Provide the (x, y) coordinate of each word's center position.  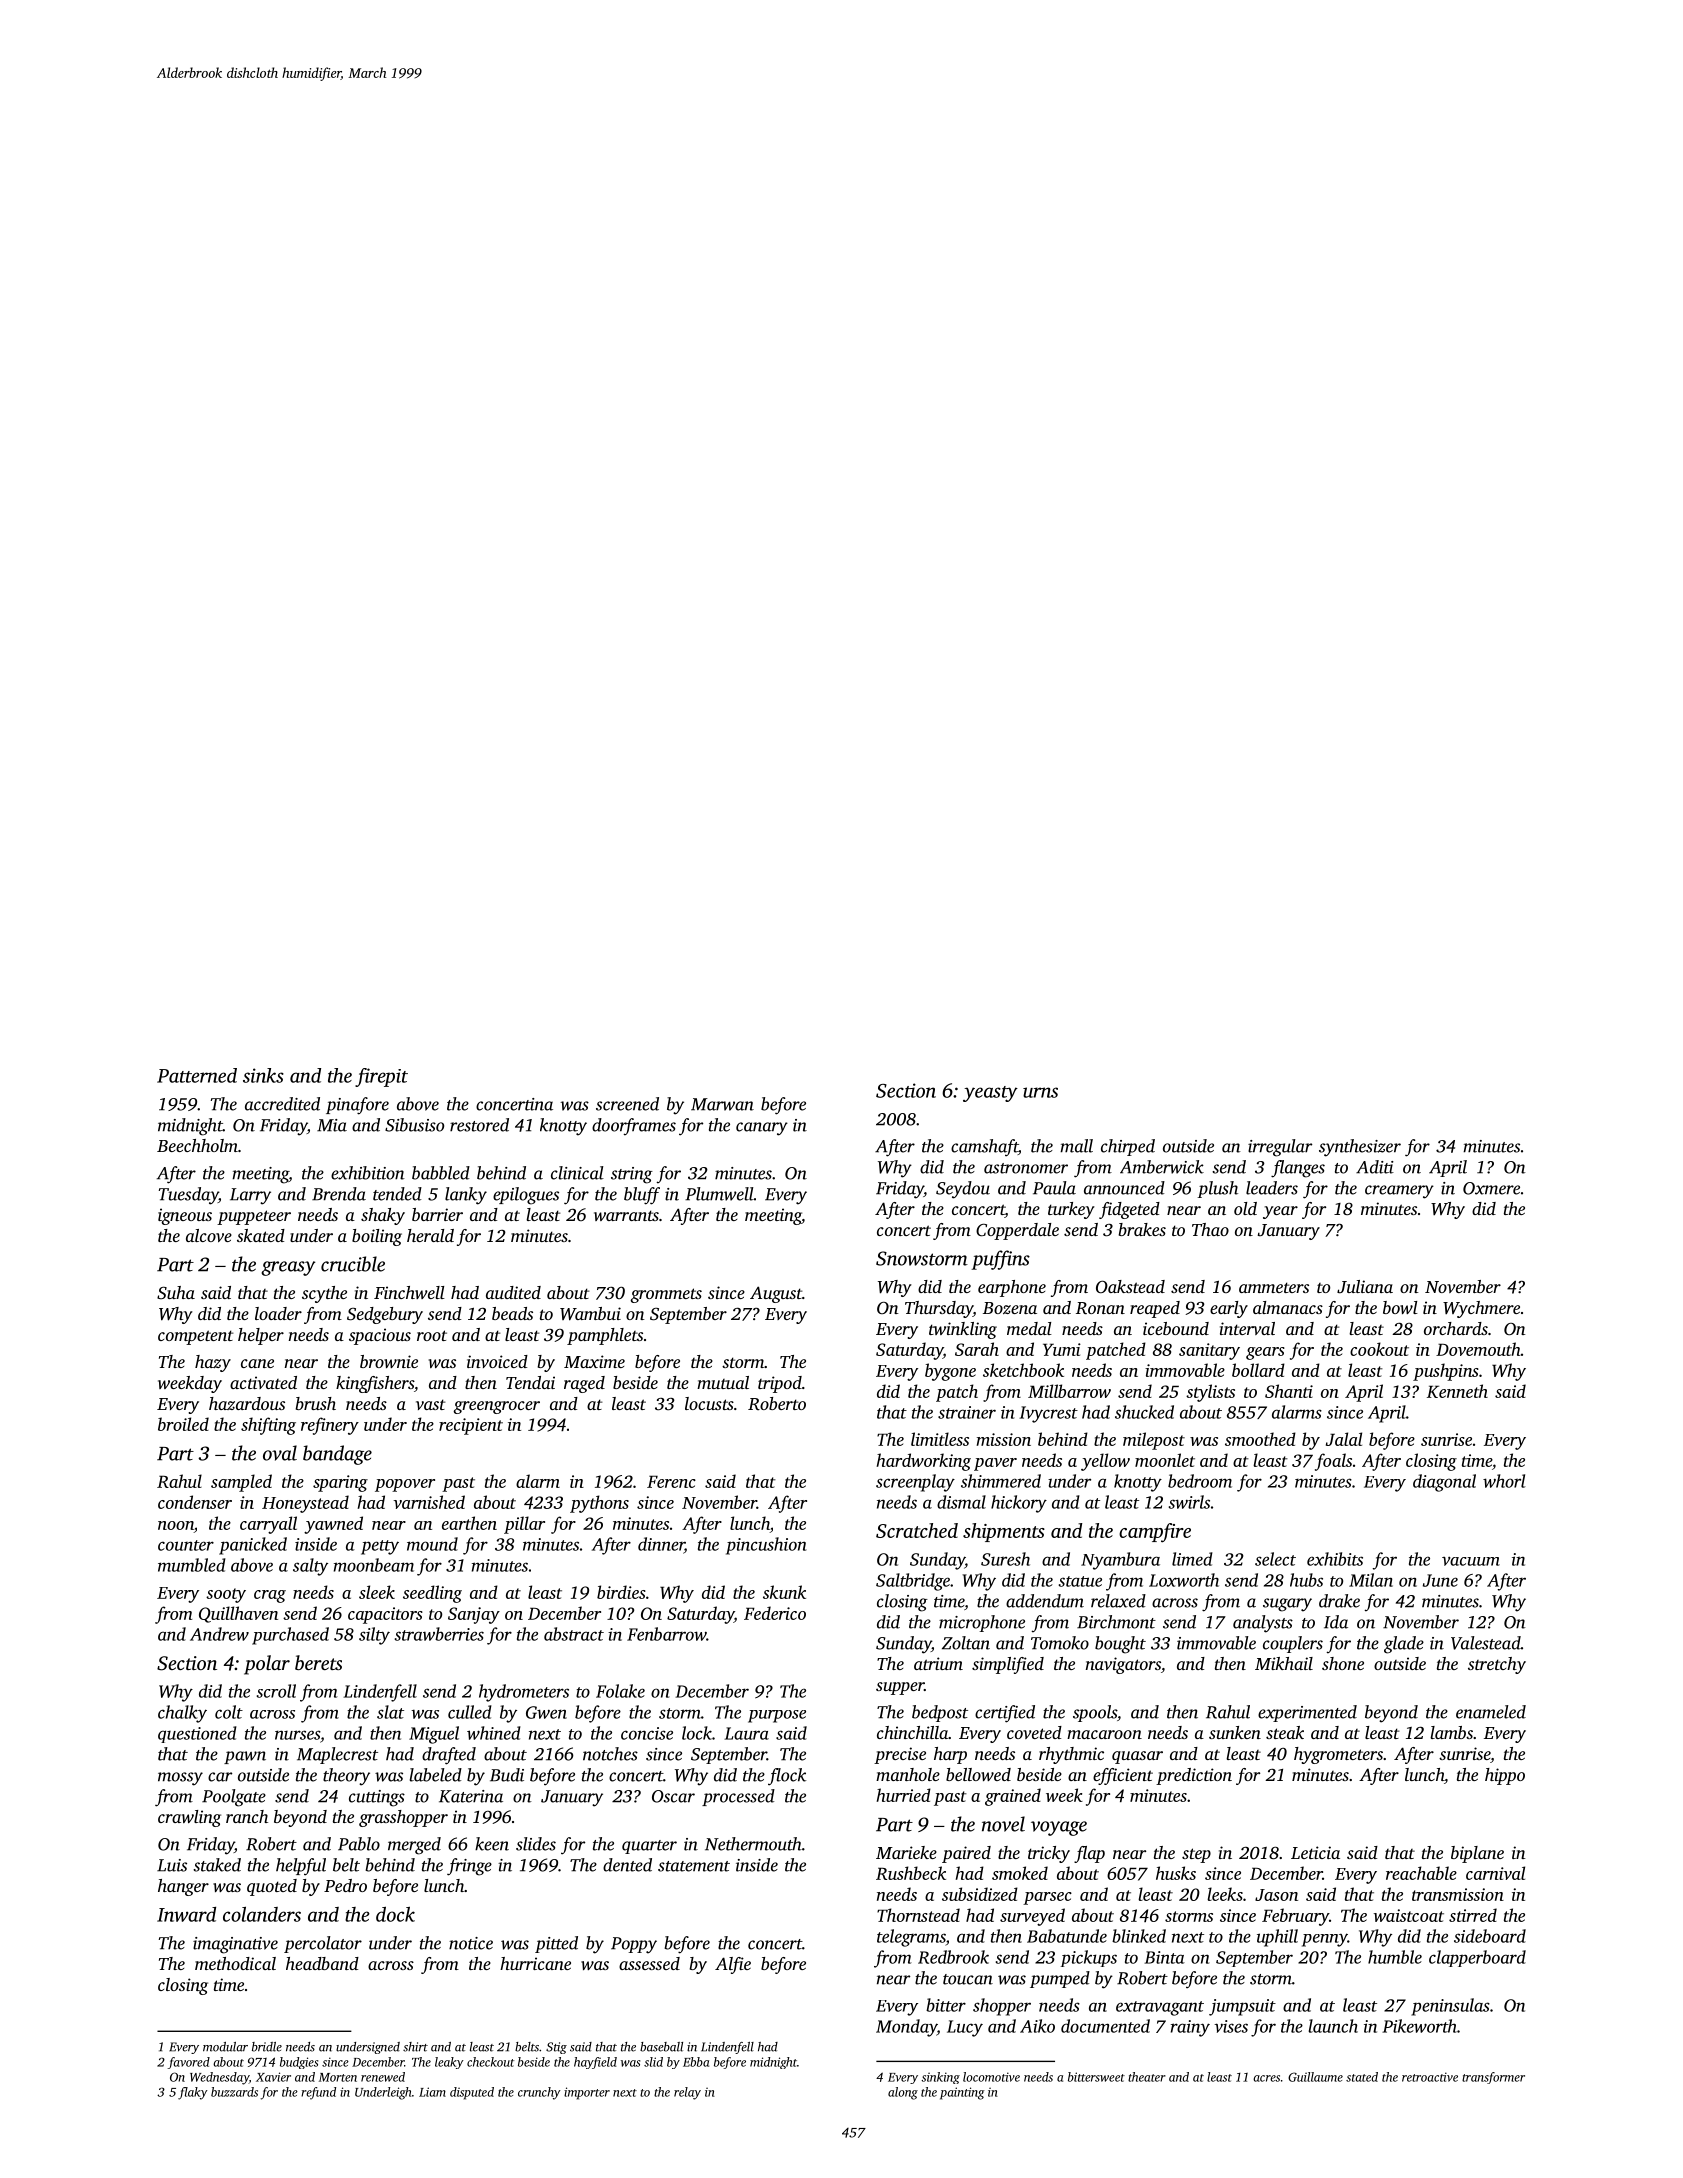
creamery (1399, 1192)
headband (322, 1963)
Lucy (965, 2028)
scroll (276, 1691)
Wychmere (1481, 1309)
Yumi (1062, 1349)
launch (1333, 2026)
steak (1285, 1732)
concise (647, 1733)
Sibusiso (414, 1125)
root (432, 1335)
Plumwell (719, 1194)
